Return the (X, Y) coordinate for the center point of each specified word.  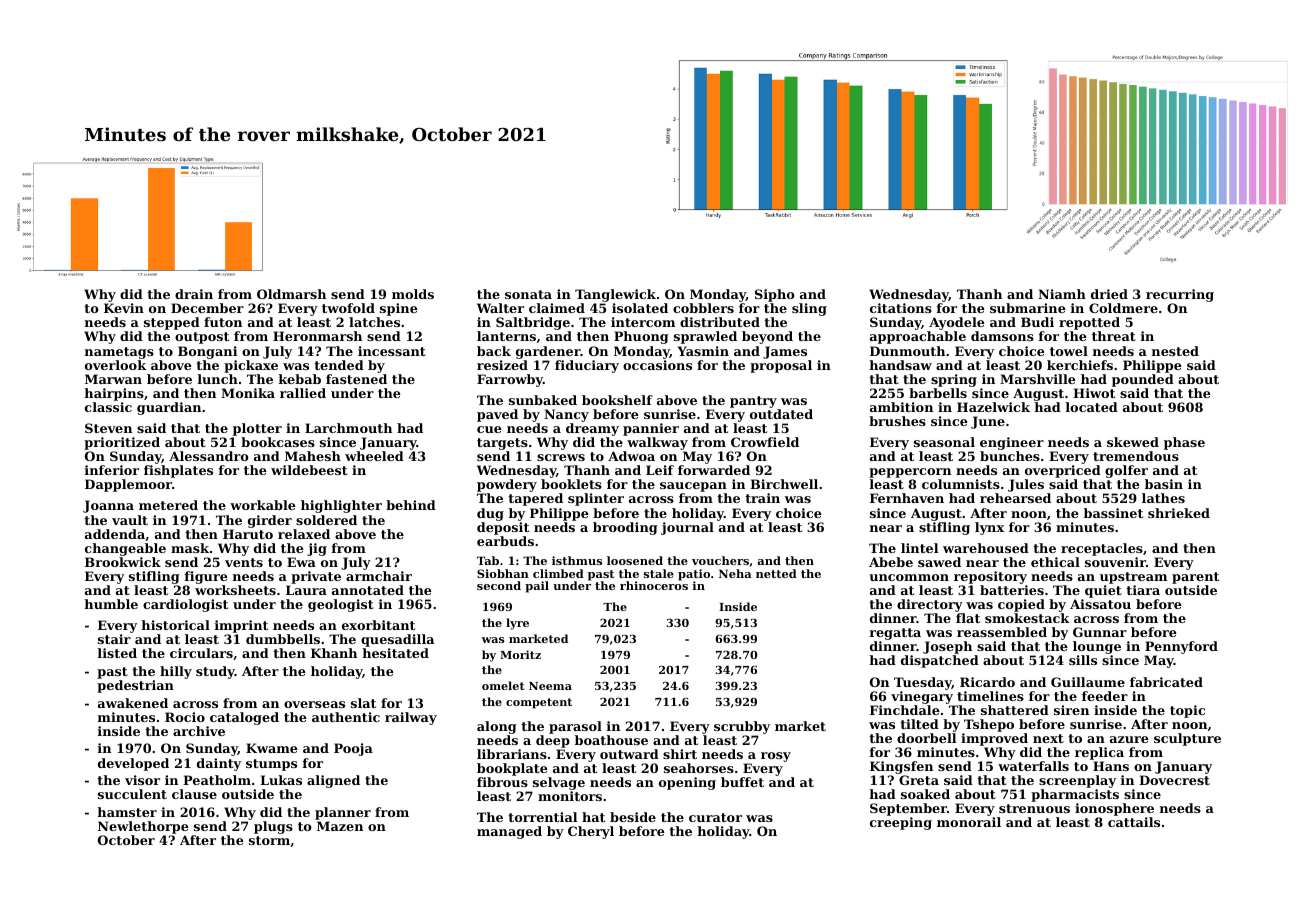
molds (413, 294)
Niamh (1062, 294)
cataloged (244, 718)
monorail (969, 822)
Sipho (775, 295)
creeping (901, 823)
